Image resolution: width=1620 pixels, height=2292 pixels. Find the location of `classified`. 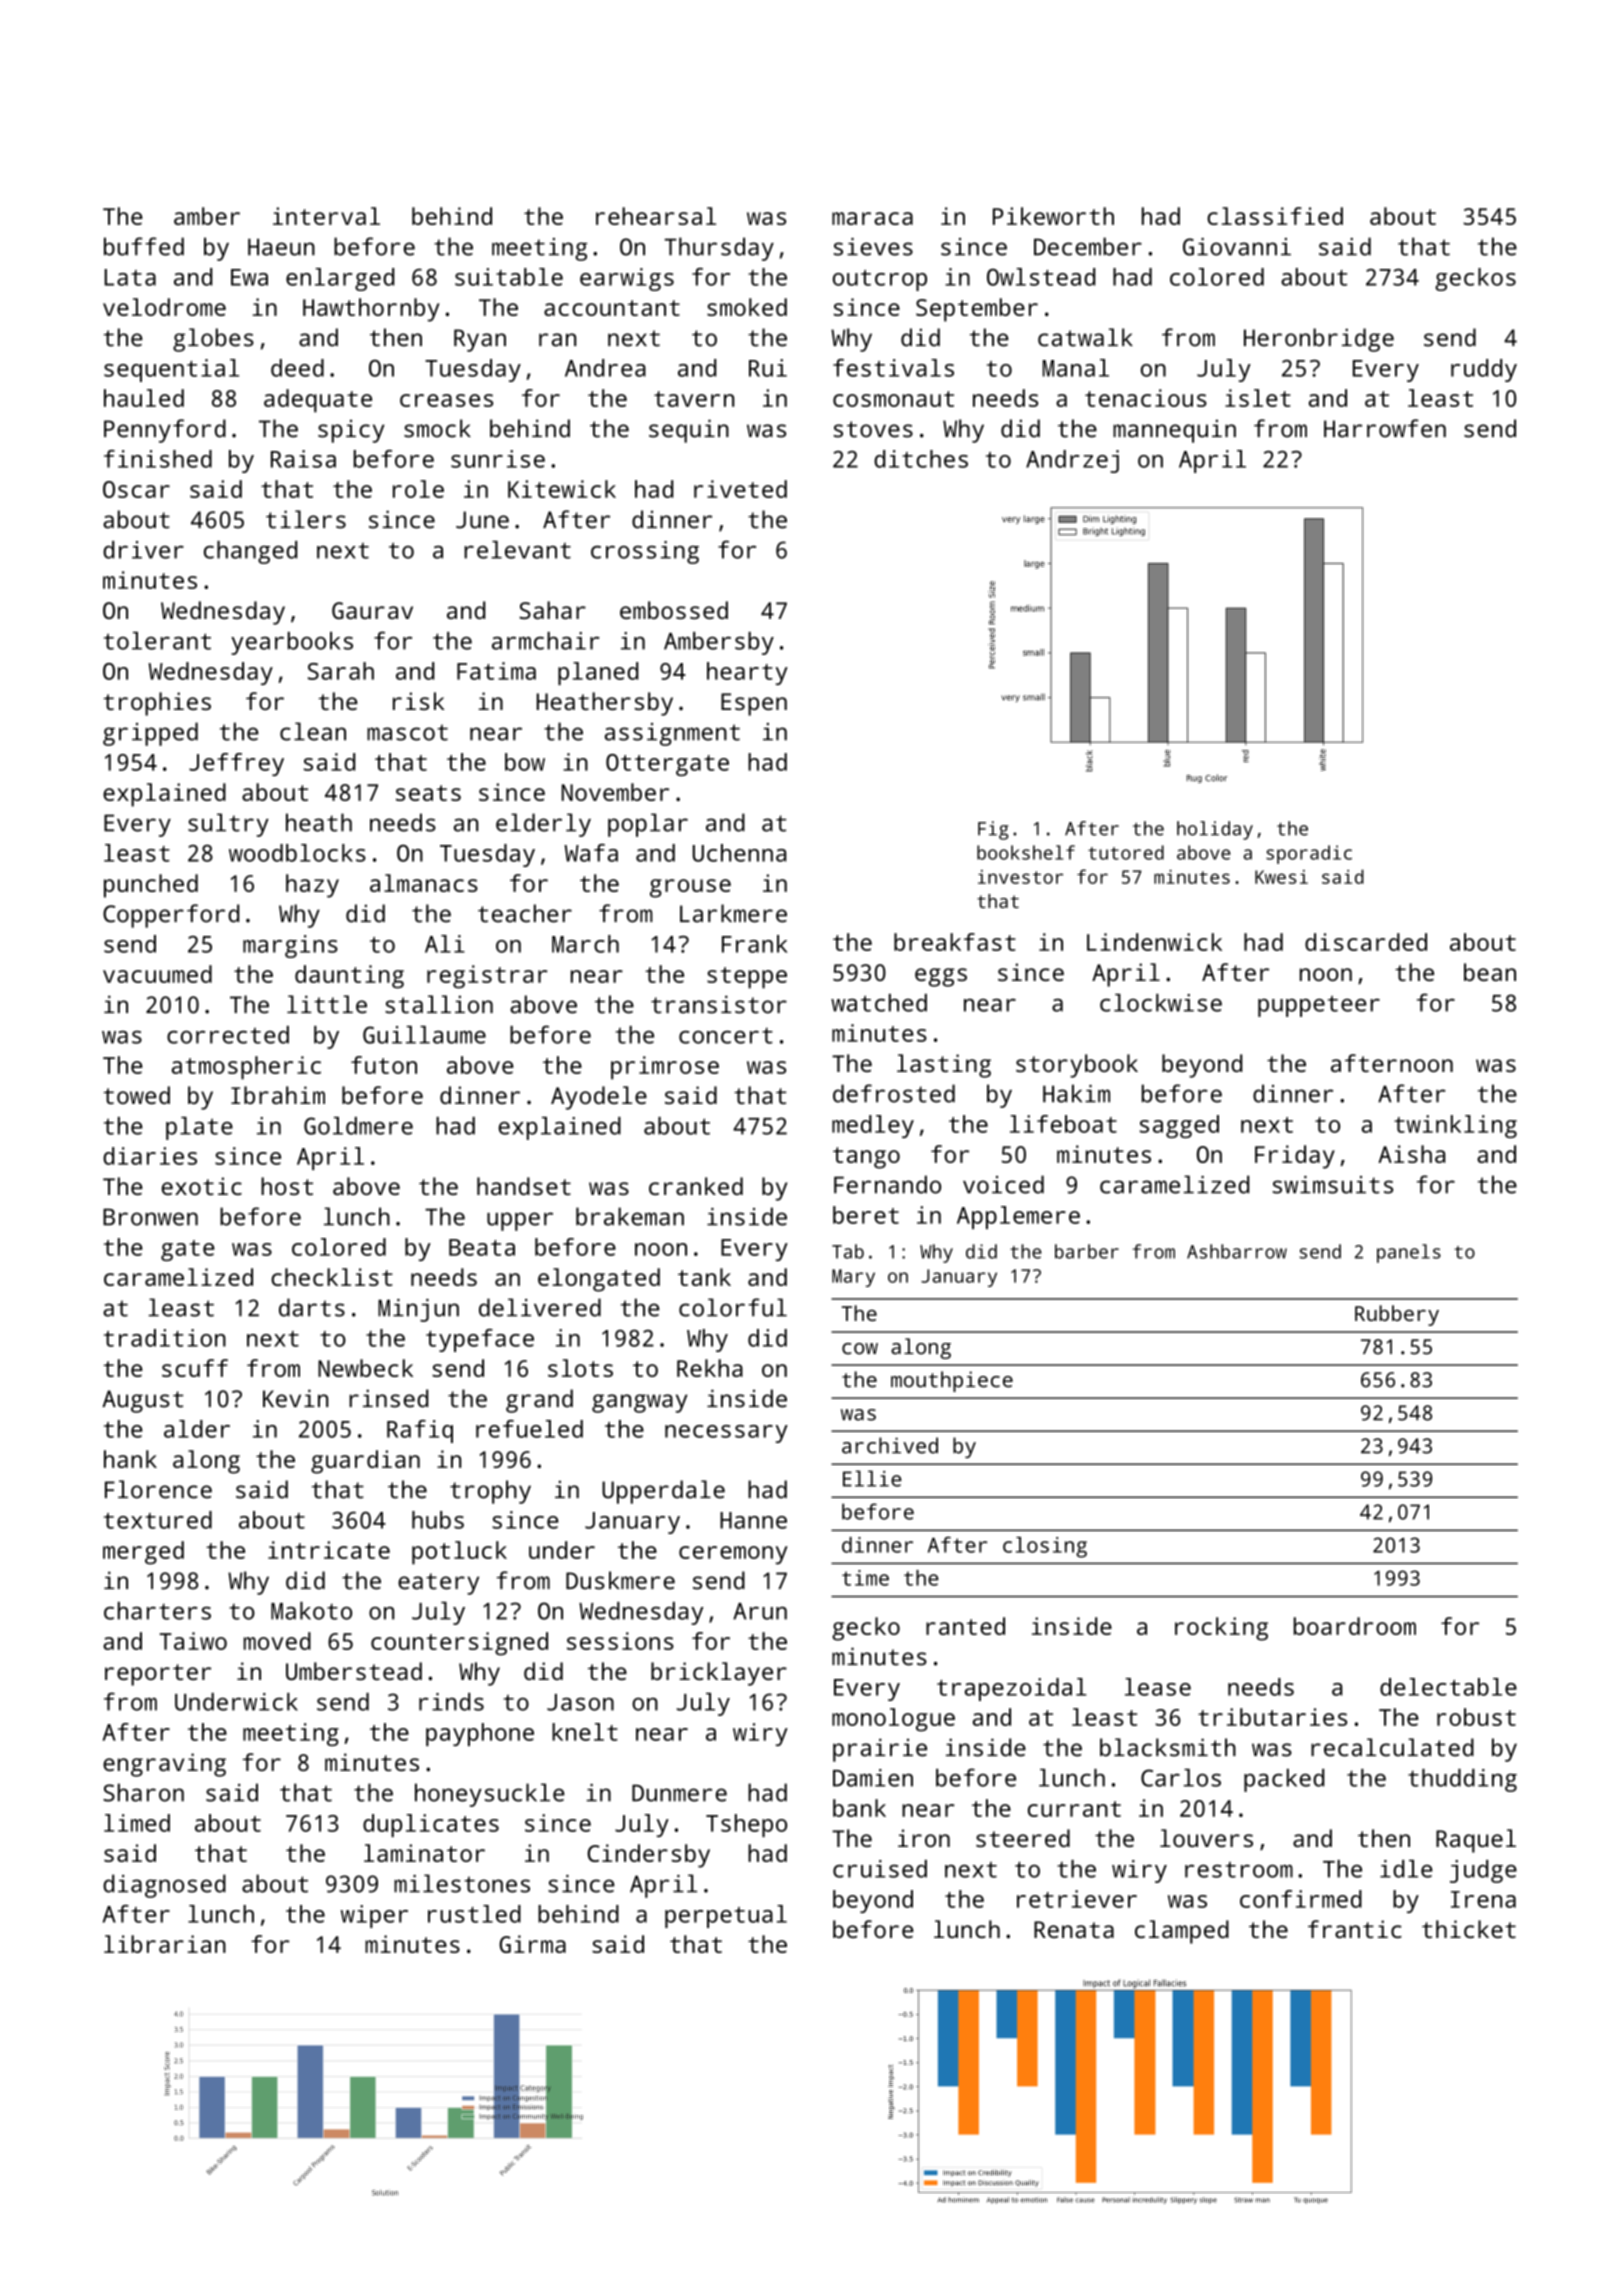

classified is located at coordinates (1275, 216).
